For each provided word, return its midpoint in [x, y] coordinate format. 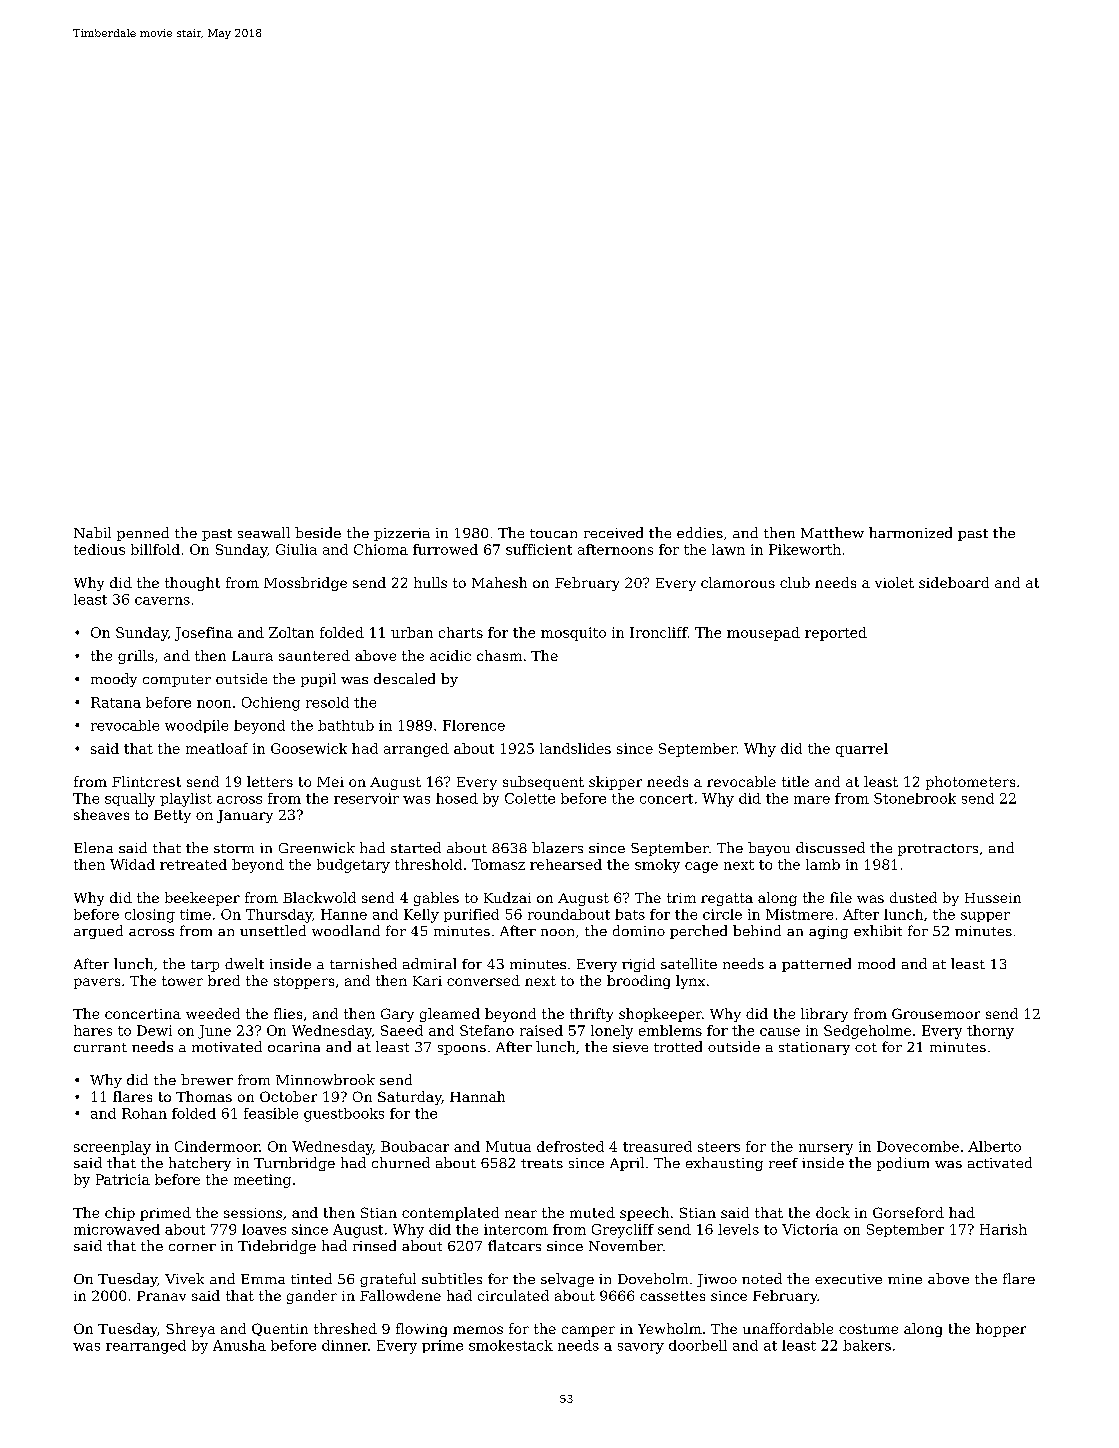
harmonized [910, 532]
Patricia [123, 1179]
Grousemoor [936, 1013]
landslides [575, 748]
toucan [553, 533]
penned [143, 534]
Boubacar [415, 1146]
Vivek [184, 1278]
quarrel [862, 750]
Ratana [116, 702]
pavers [97, 983]
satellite [689, 963]
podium [903, 1164]
